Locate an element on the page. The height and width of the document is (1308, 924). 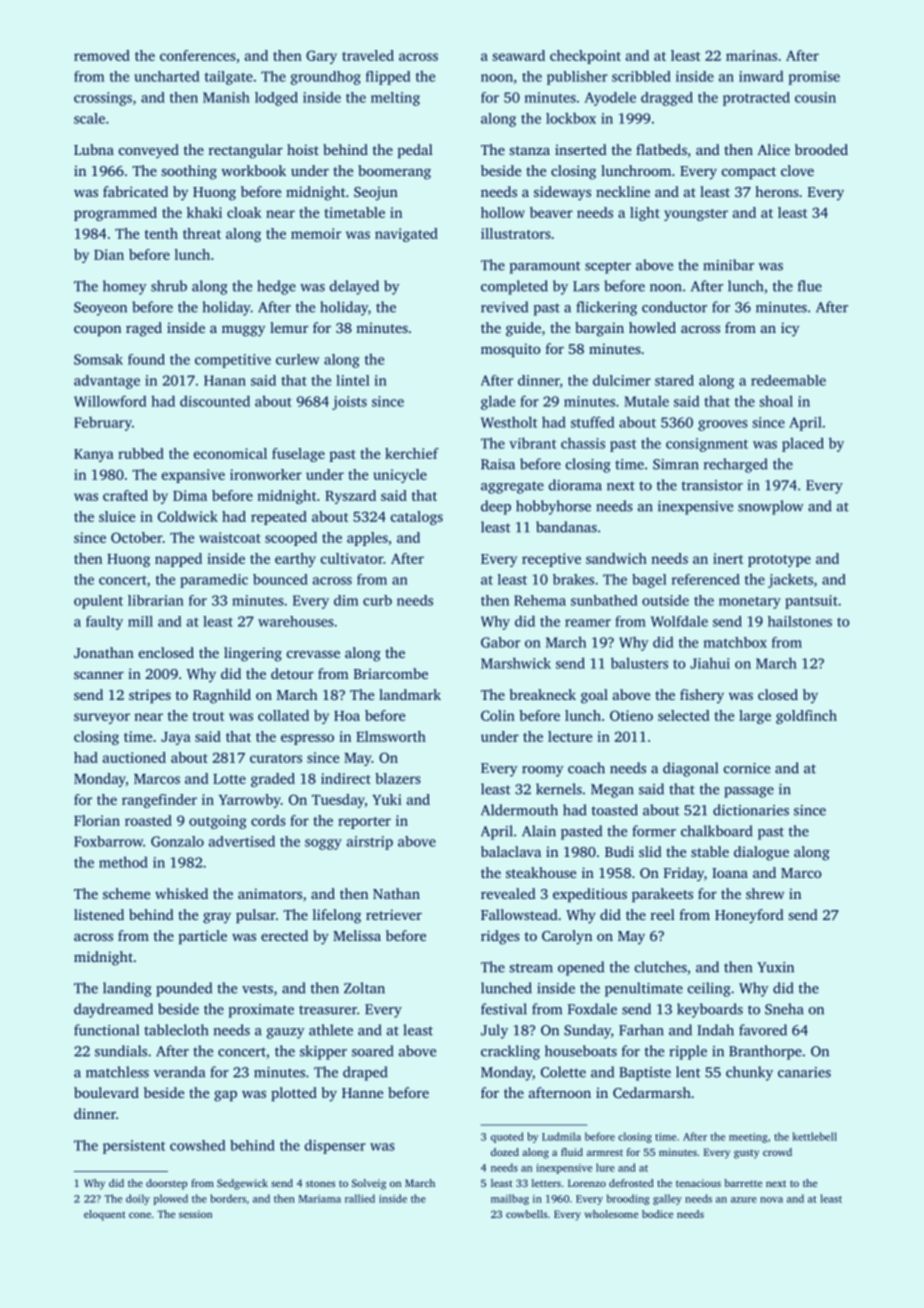
faulty is located at coordinates (104, 623).
